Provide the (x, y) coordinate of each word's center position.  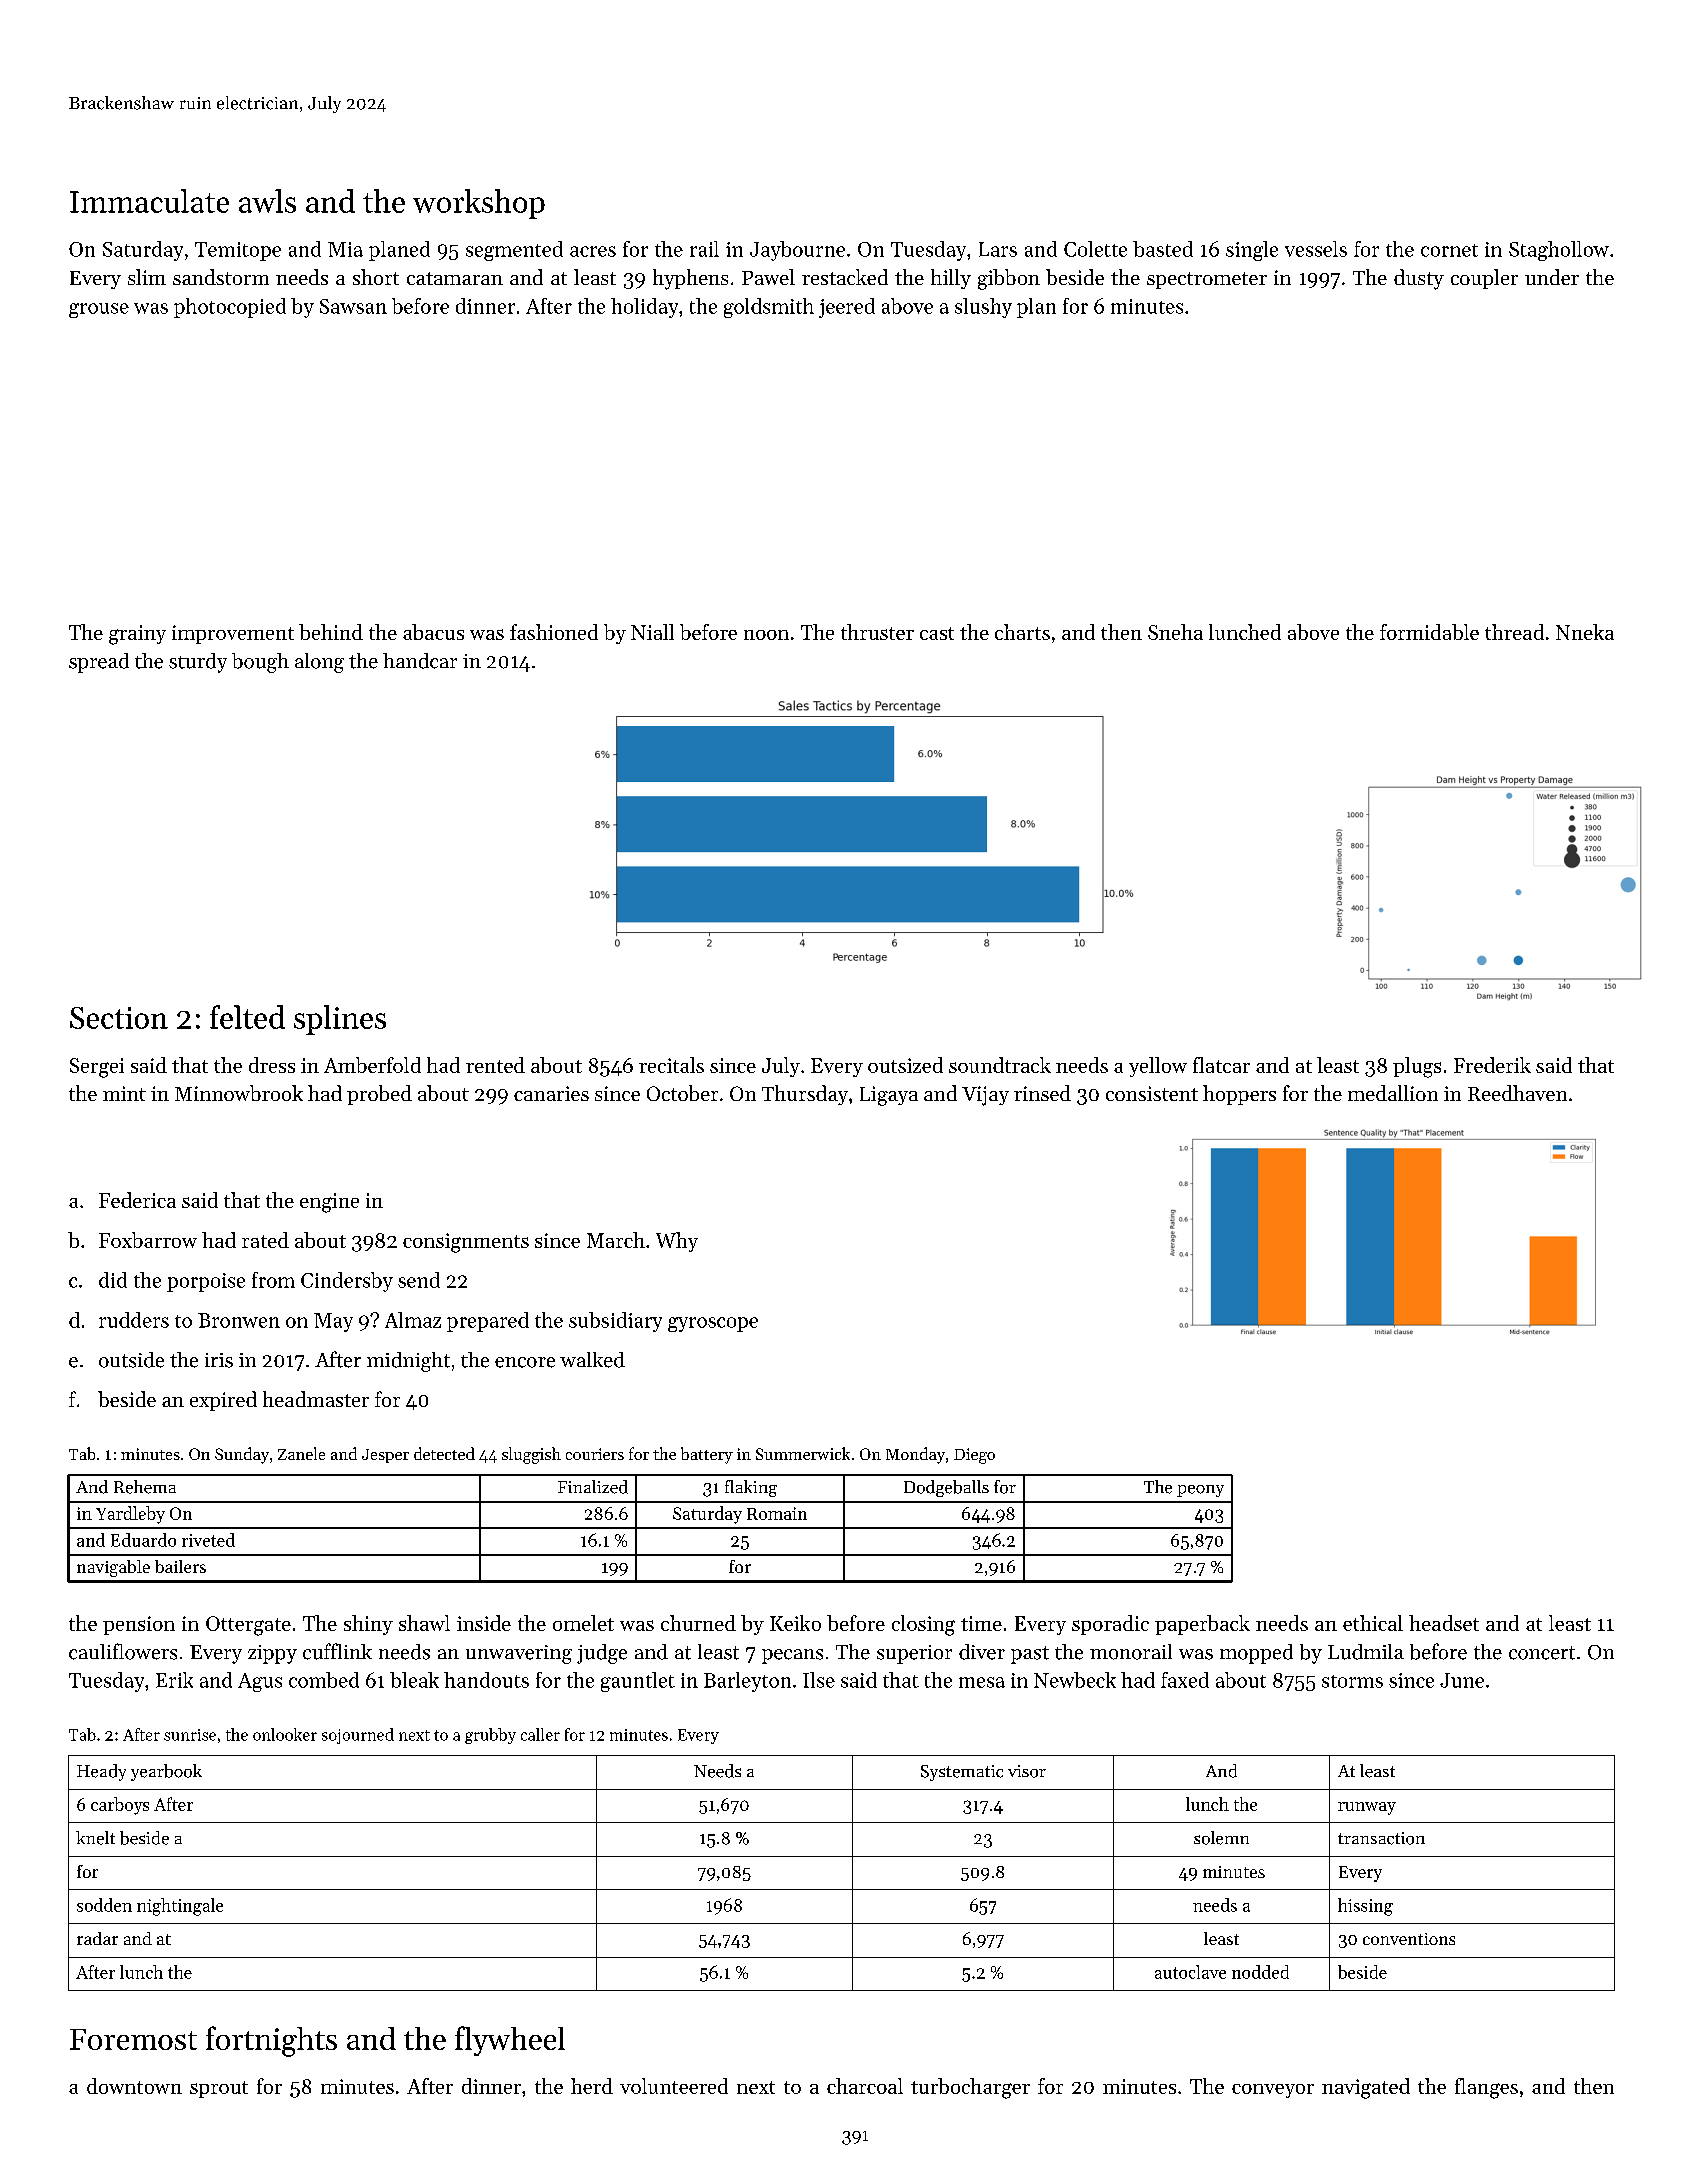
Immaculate (149, 201)
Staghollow (1559, 251)
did (113, 1280)
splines (340, 1020)
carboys (120, 1806)
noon (766, 635)
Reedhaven (1517, 1093)
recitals (671, 1065)
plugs (1417, 1067)
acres (593, 251)
